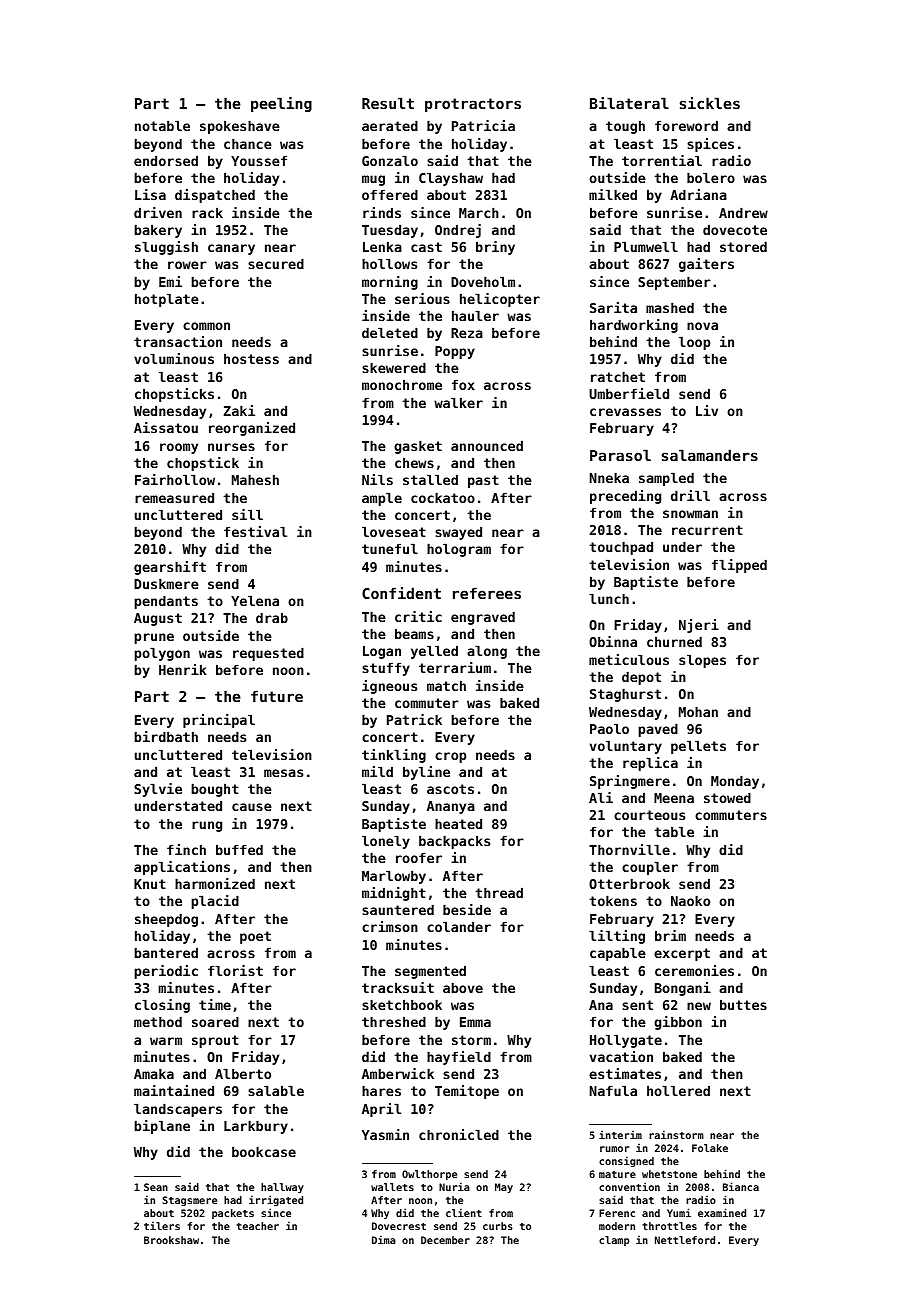  Describe the element at coordinates (166, 427) in the screenshot. I see `Aissatou` at that location.
